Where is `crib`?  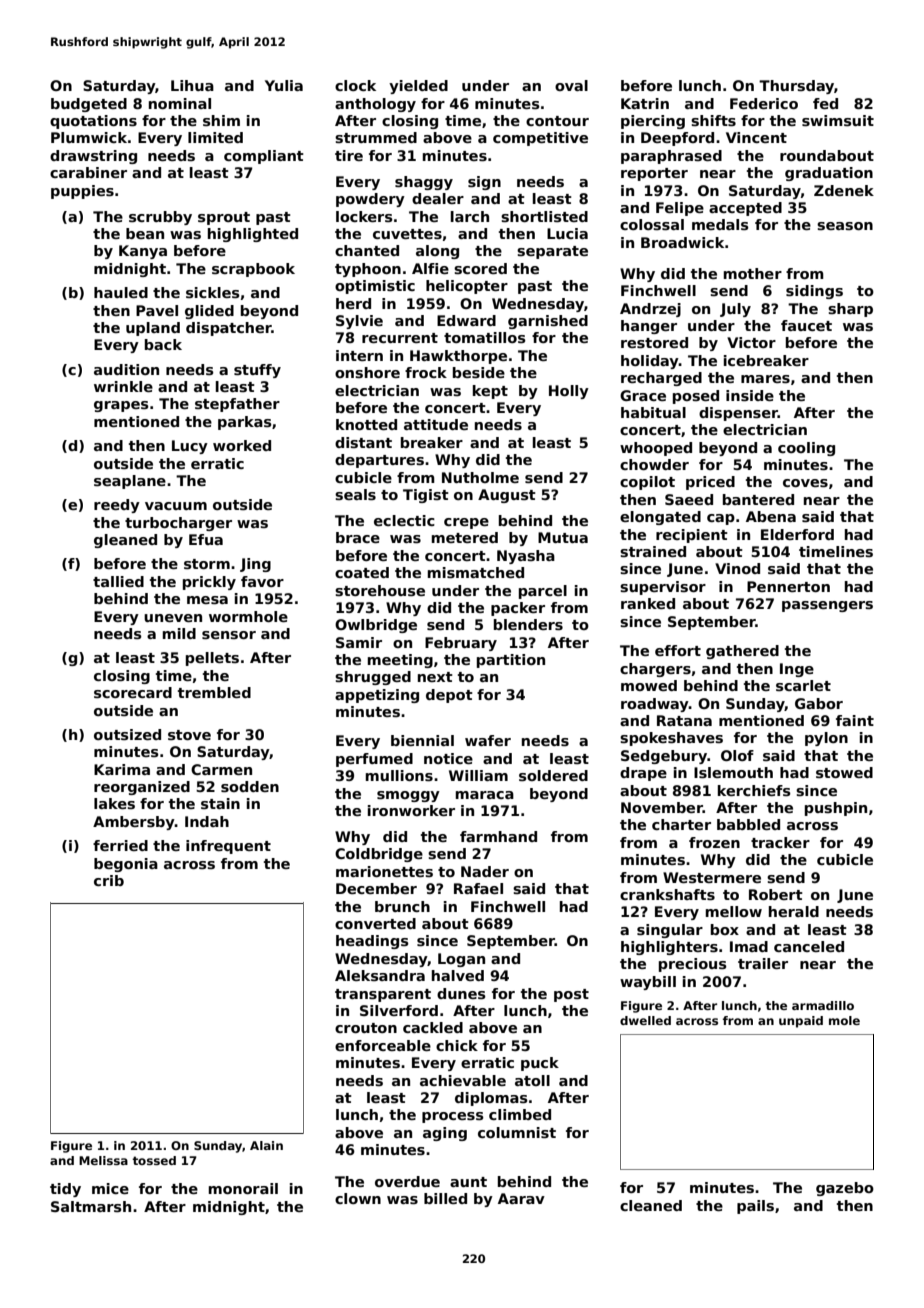
crib is located at coordinates (109, 880).
